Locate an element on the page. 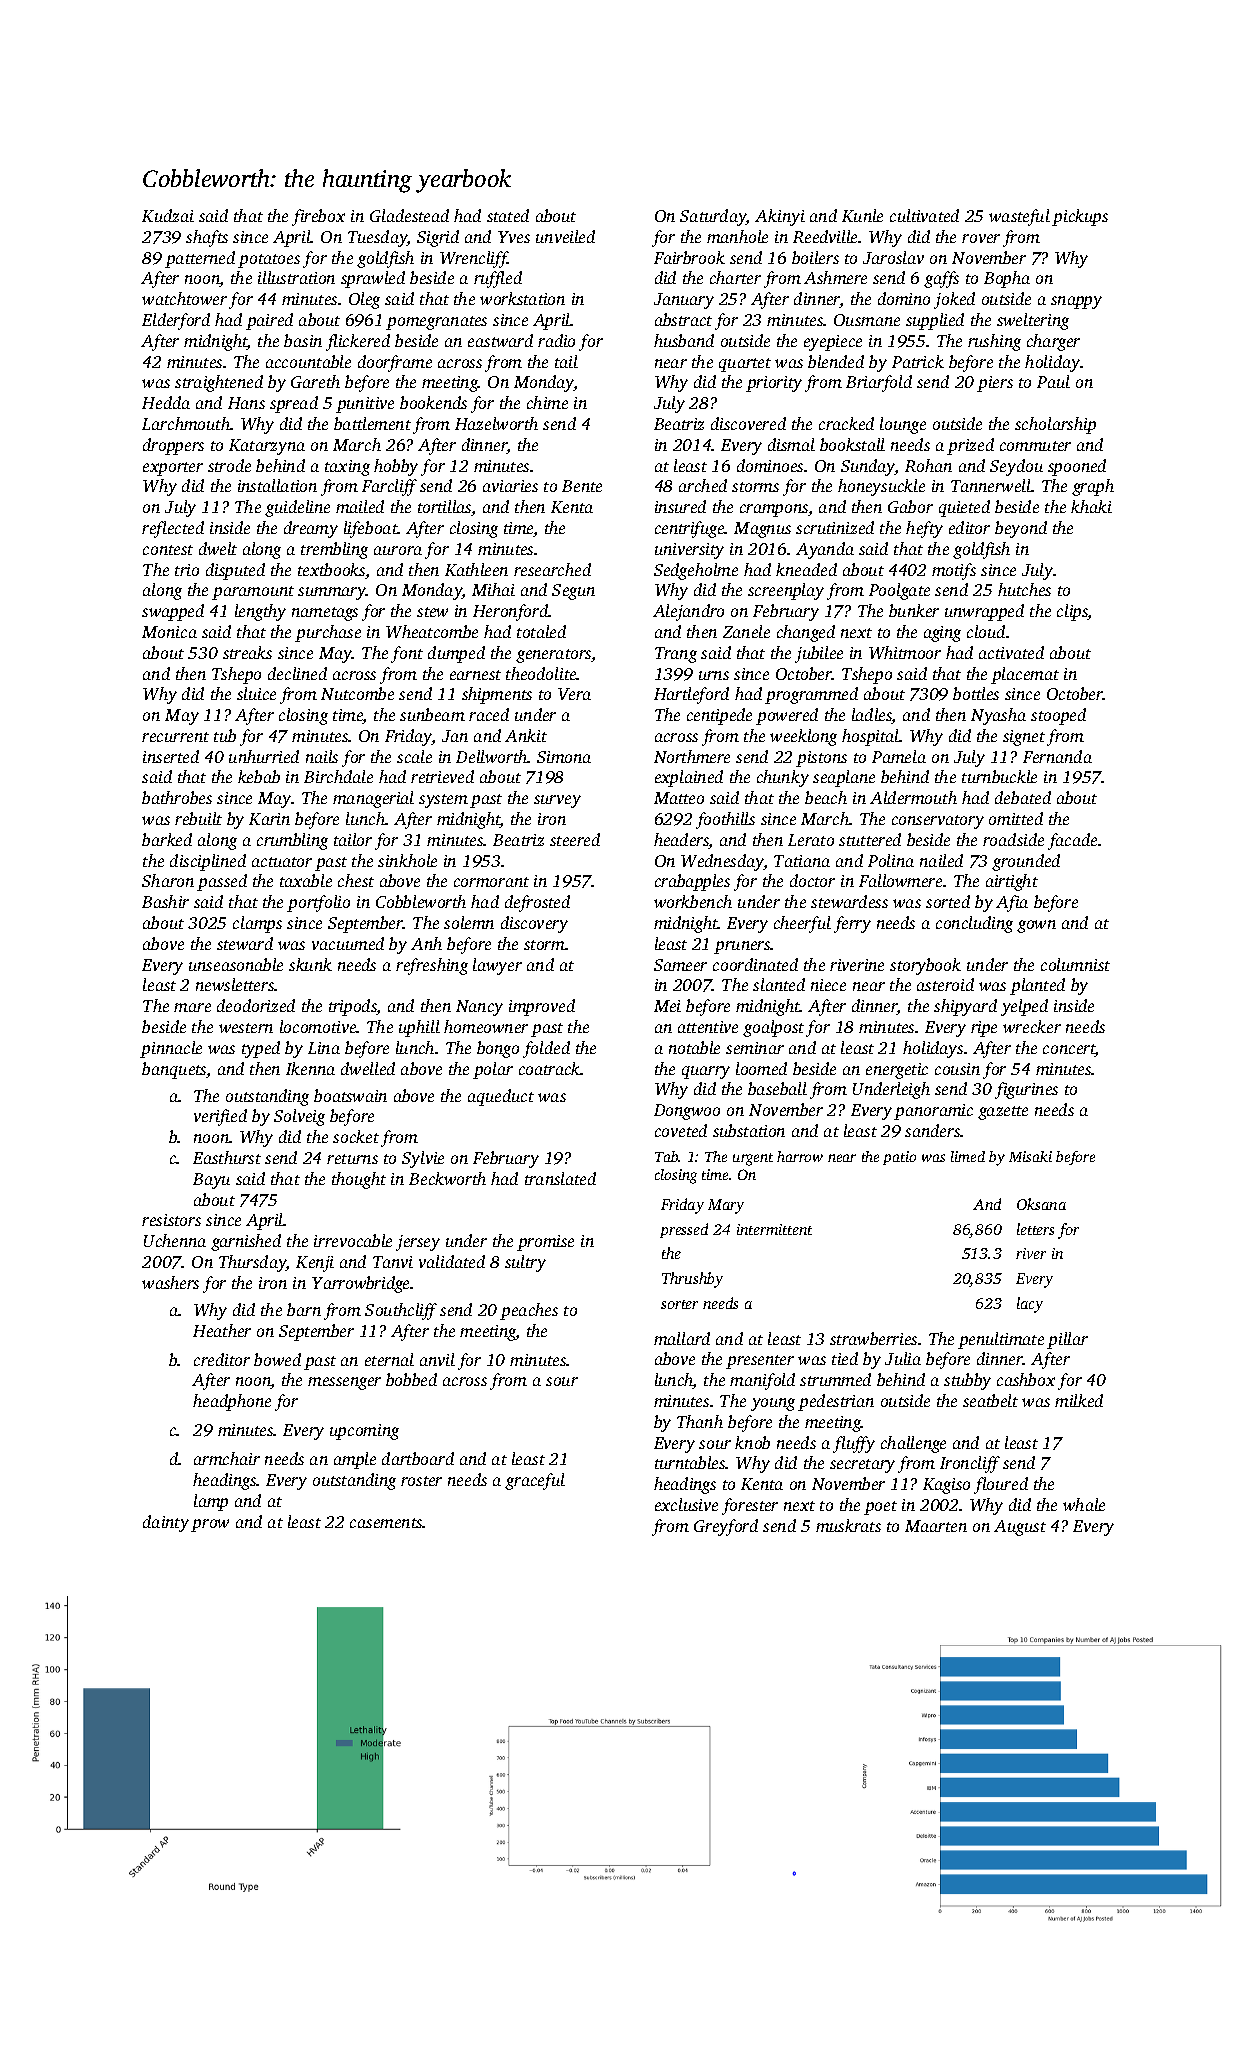  commuter is located at coordinates (1035, 446).
